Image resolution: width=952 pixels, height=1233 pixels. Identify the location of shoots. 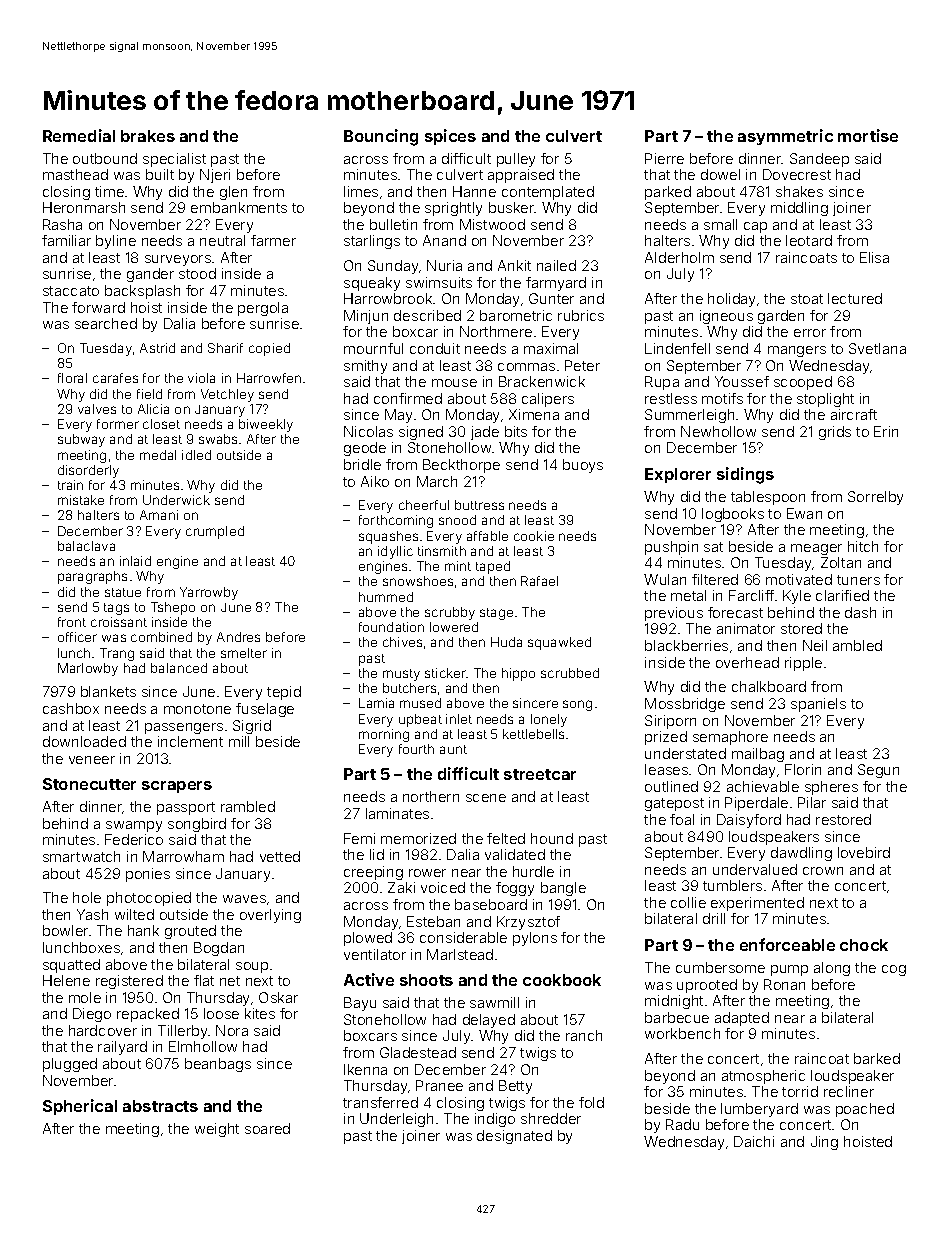
(426, 980).
